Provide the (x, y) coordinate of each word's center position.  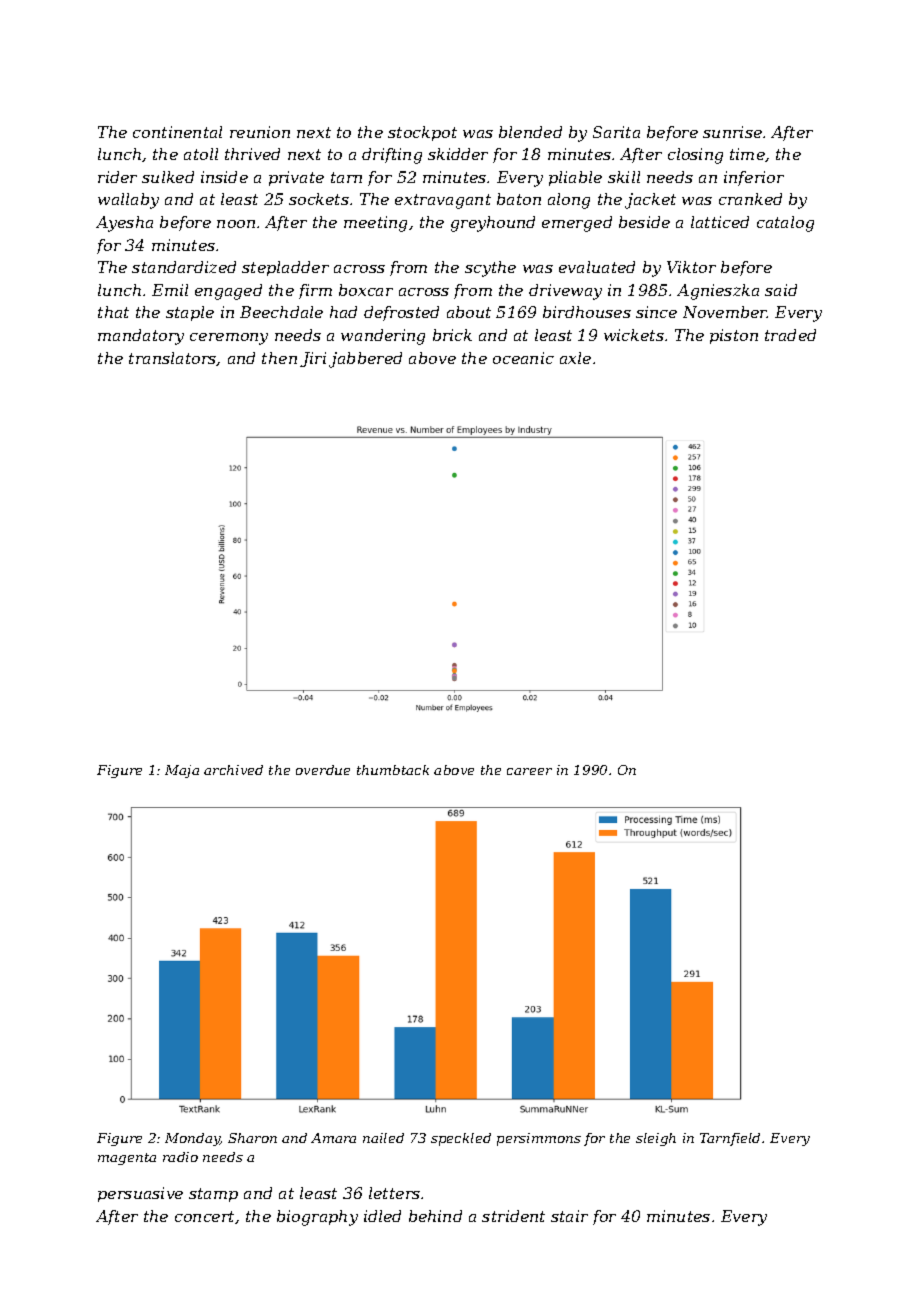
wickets (634, 335)
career (529, 771)
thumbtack (393, 770)
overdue (323, 770)
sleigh (656, 1139)
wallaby (128, 201)
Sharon (252, 1138)
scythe (490, 269)
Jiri (313, 359)
